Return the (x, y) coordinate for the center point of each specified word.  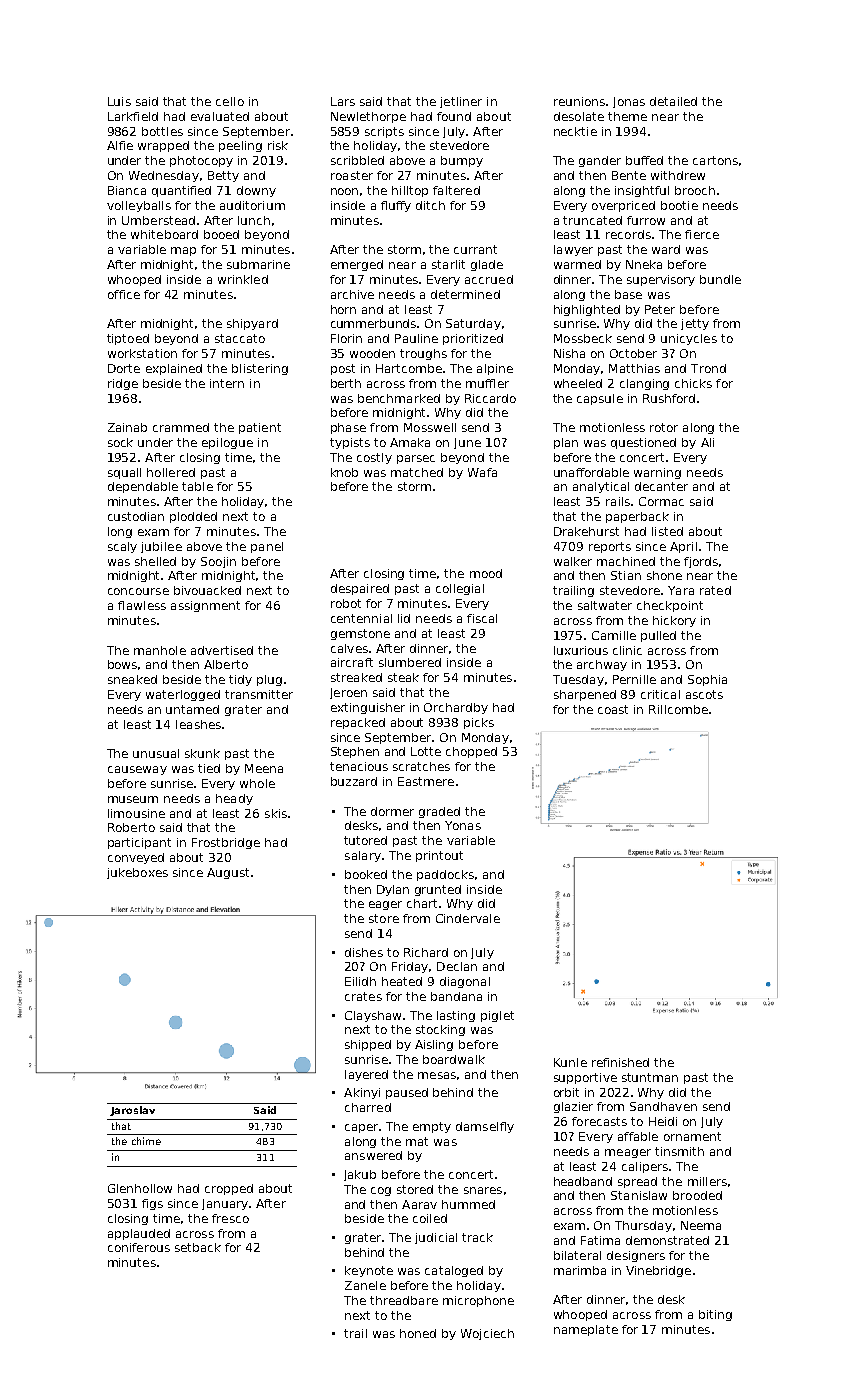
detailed (673, 101)
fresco (230, 1218)
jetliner (461, 102)
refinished (620, 1062)
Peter (660, 309)
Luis (119, 101)
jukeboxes (137, 873)
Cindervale (468, 918)
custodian (136, 516)
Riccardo (490, 398)
